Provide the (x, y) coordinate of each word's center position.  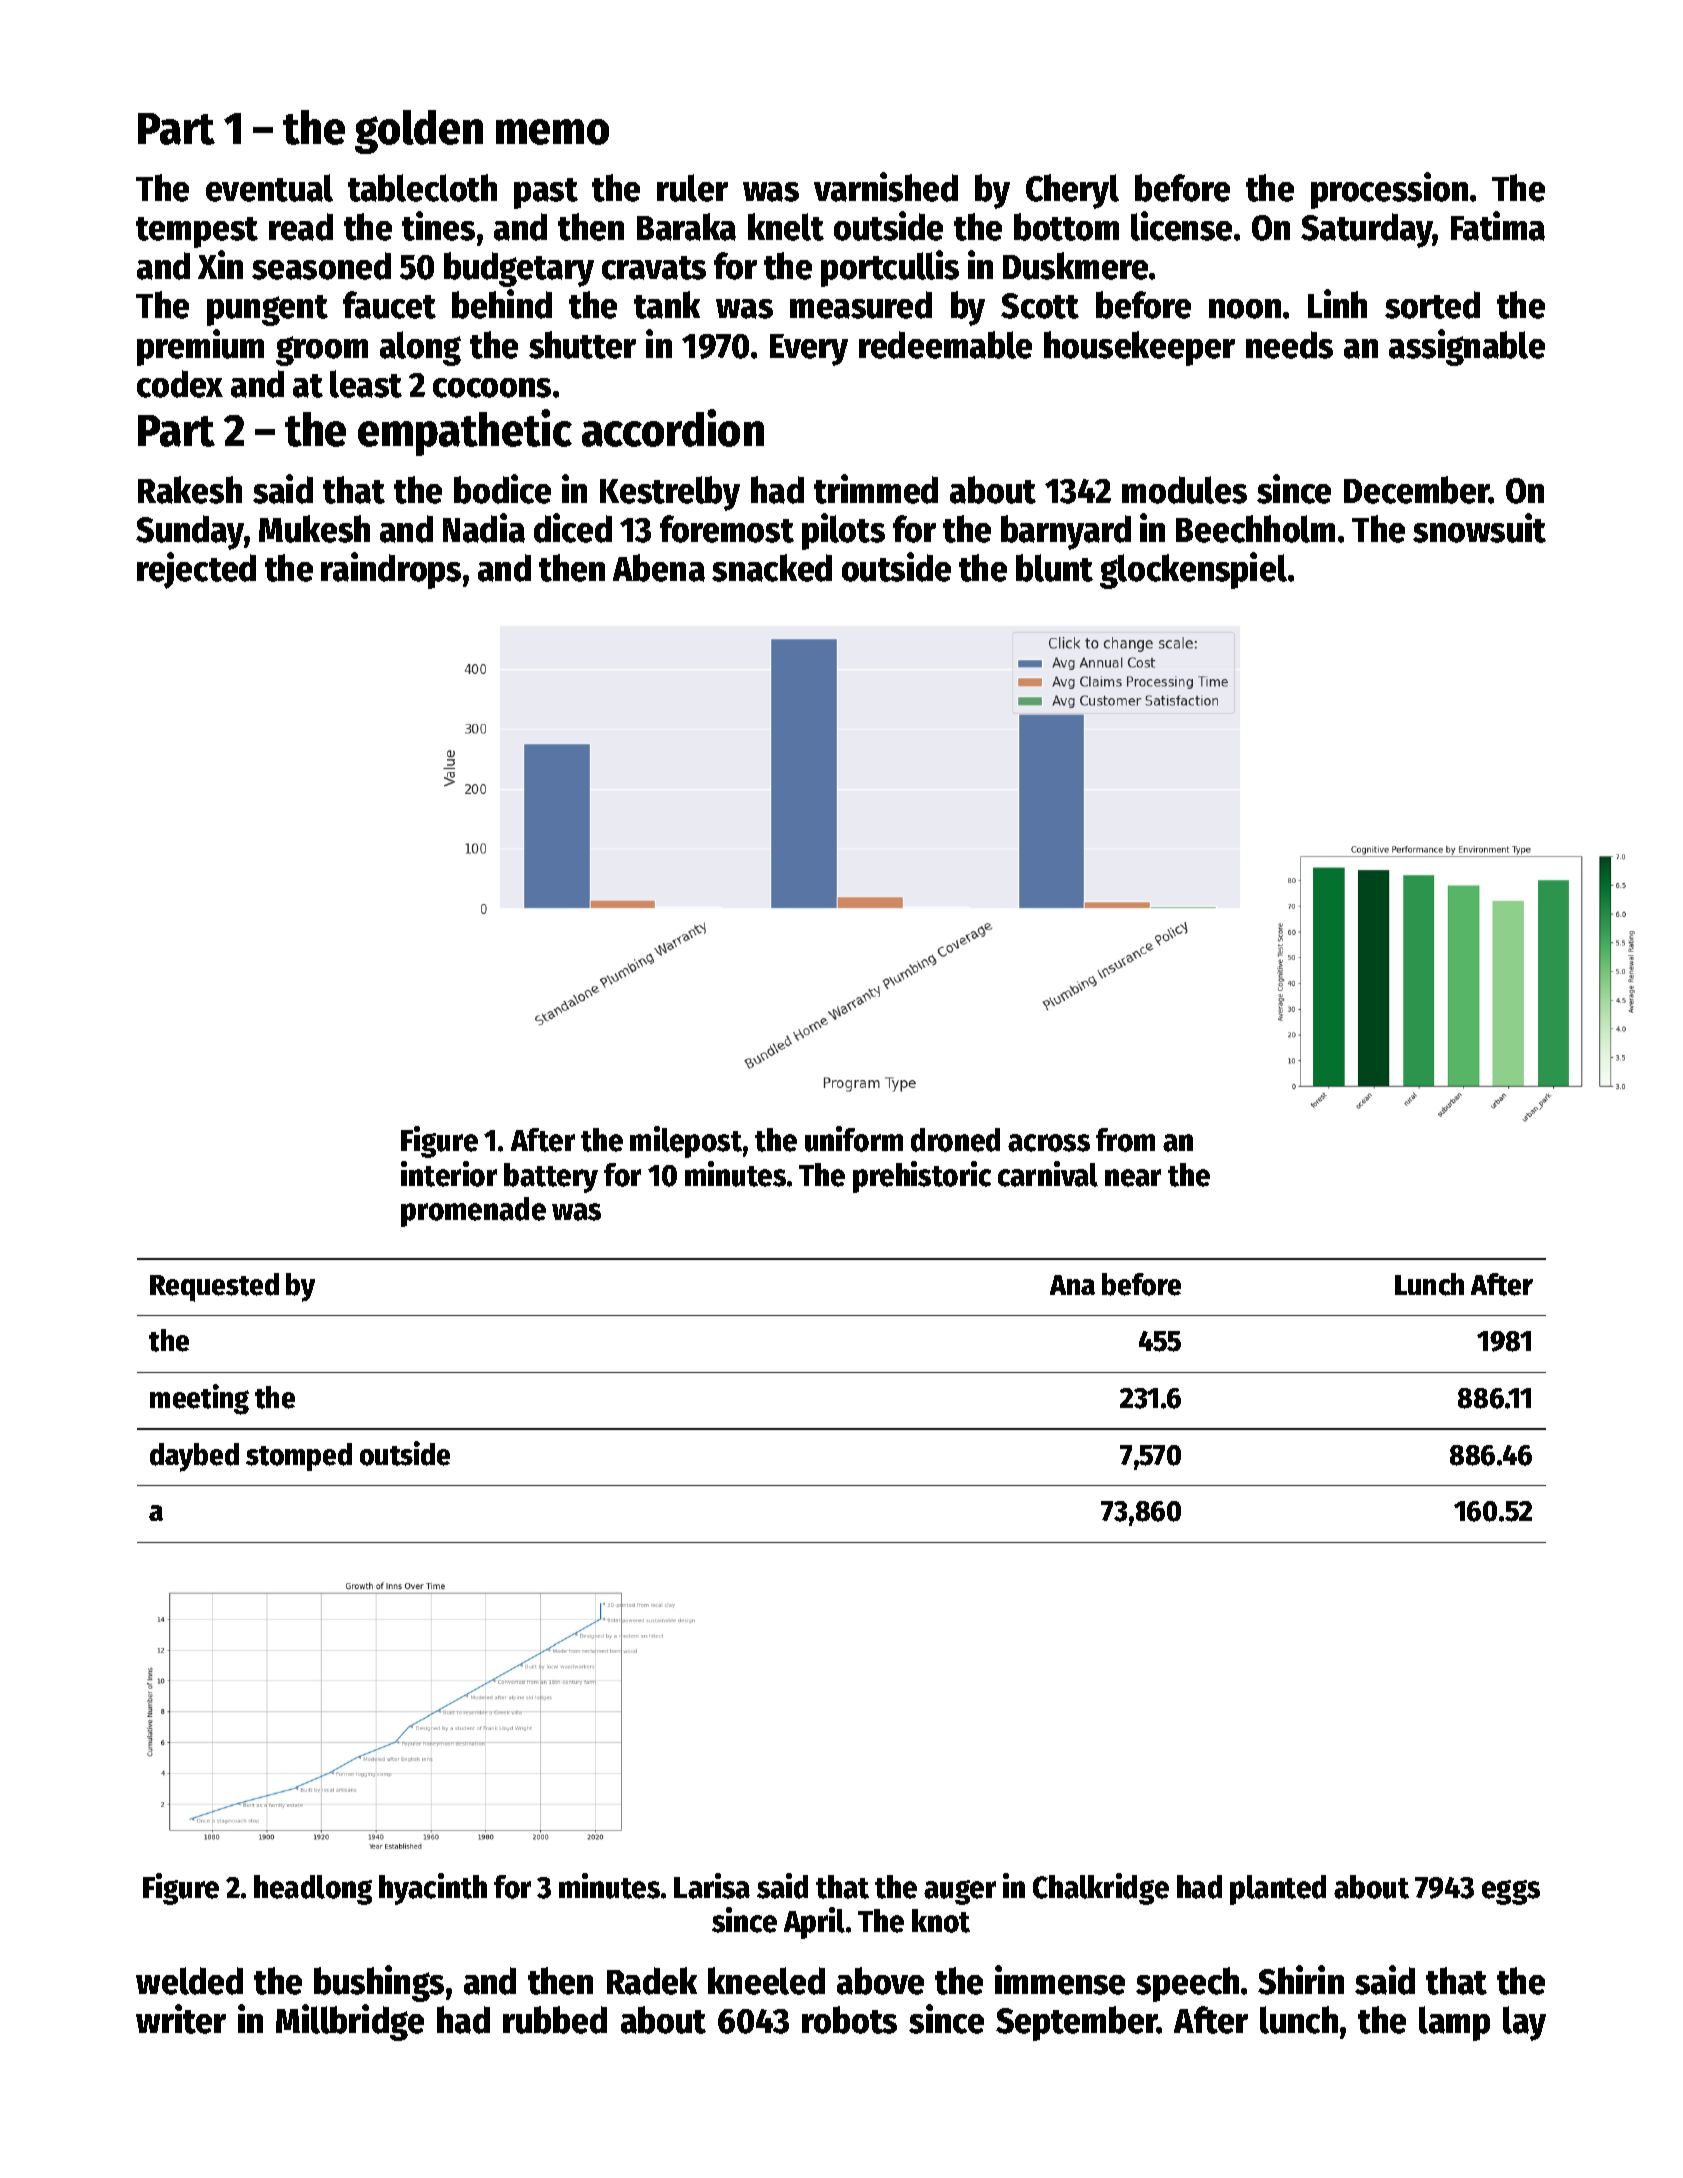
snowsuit (1479, 528)
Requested (214, 1287)
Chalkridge (1101, 1889)
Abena (659, 568)
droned (955, 1140)
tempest (197, 232)
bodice (502, 489)
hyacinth (433, 1889)
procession (1389, 190)
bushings (379, 1983)
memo (552, 132)
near (1133, 1178)
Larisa (712, 1886)
